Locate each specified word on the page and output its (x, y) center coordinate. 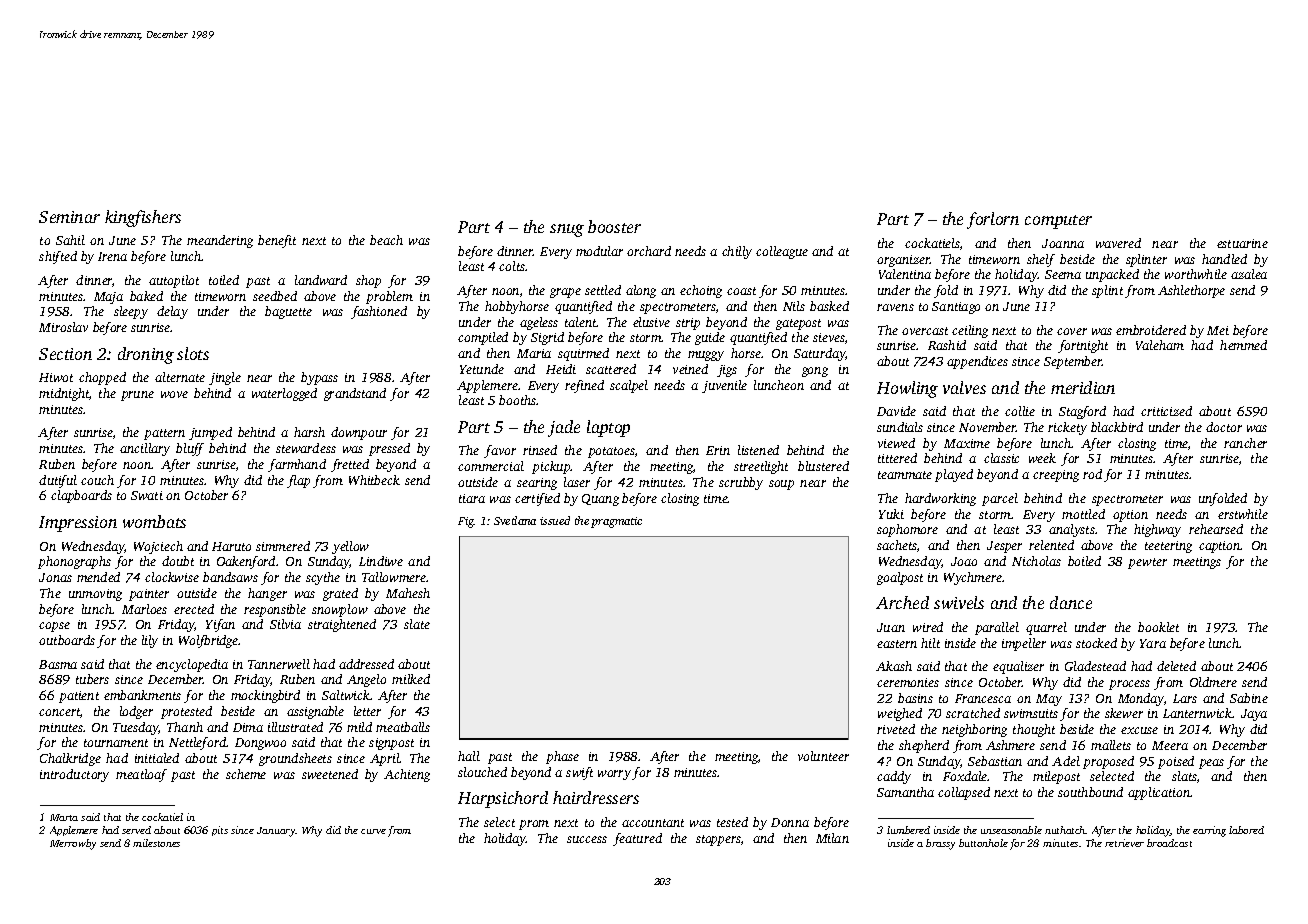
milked (411, 679)
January (276, 832)
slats (1184, 776)
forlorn (993, 220)
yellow (350, 547)
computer (1058, 222)
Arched (902, 602)
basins (915, 698)
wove (174, 394)
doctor (1224, 427)
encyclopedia (192, 665)
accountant (653, 823)
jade (564, 428)
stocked (1096, 643)
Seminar (69, 217)
